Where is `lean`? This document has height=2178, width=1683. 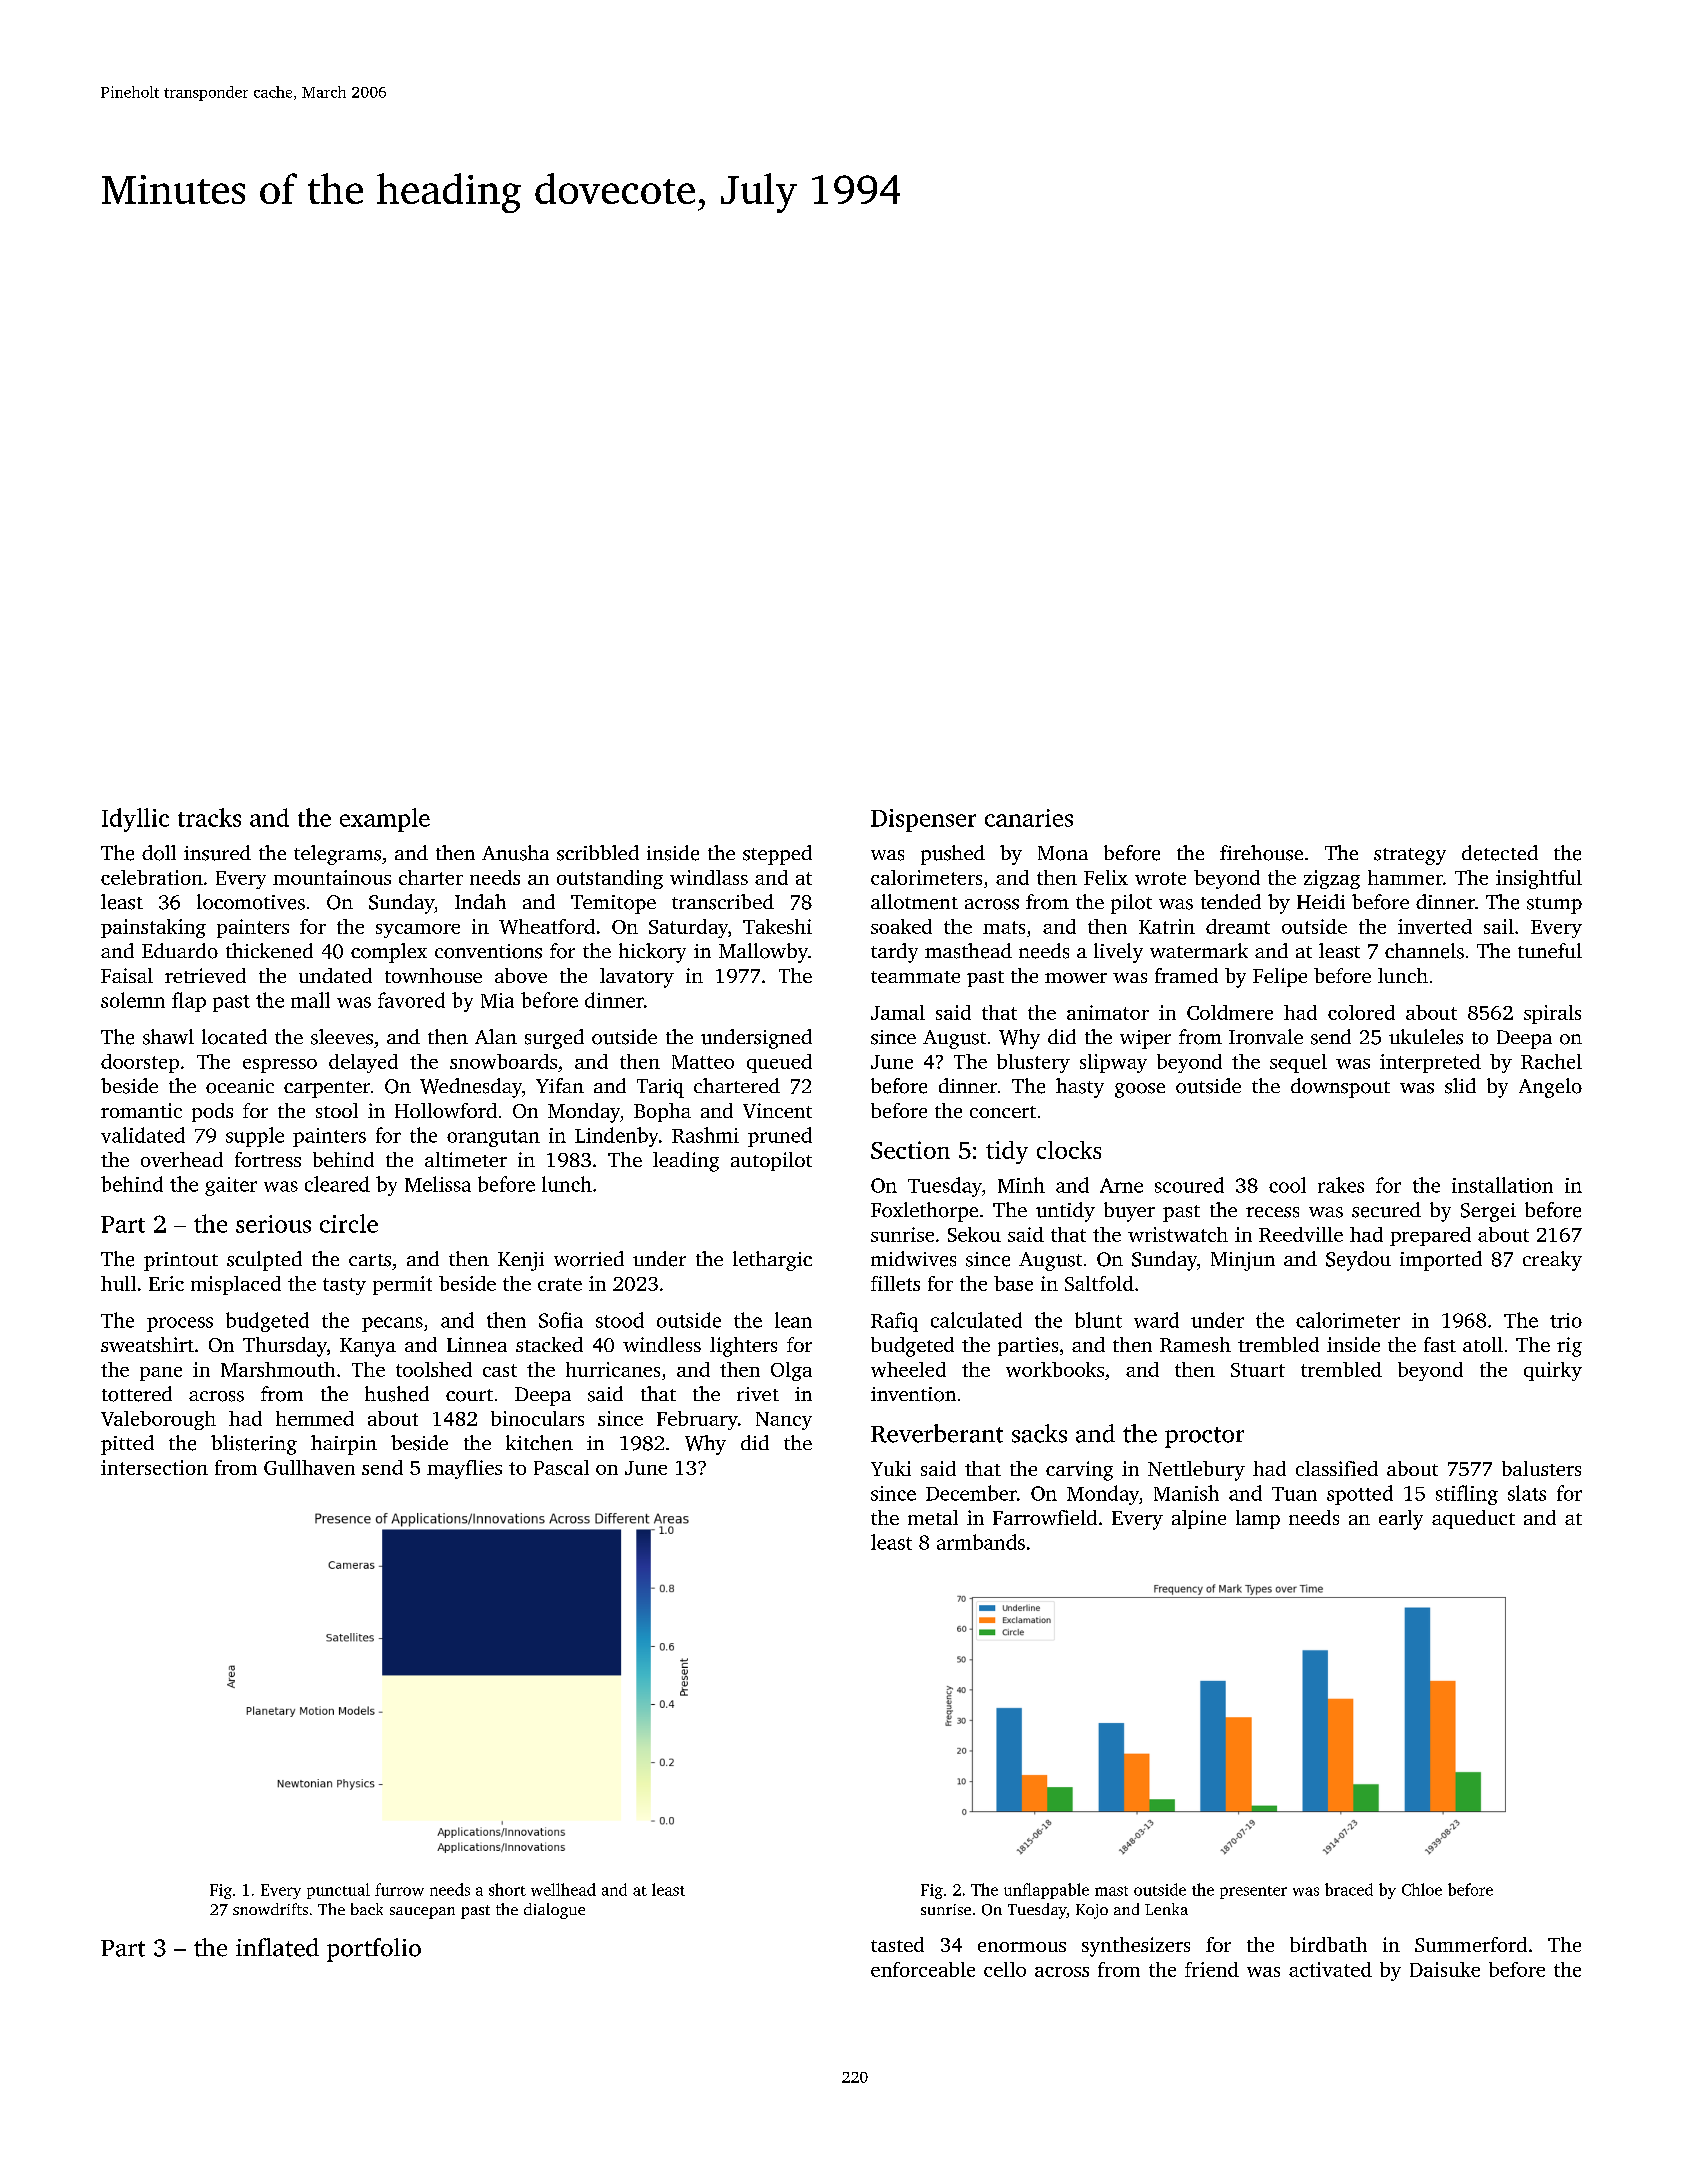 lean is located at coordinates (793, 1320).
